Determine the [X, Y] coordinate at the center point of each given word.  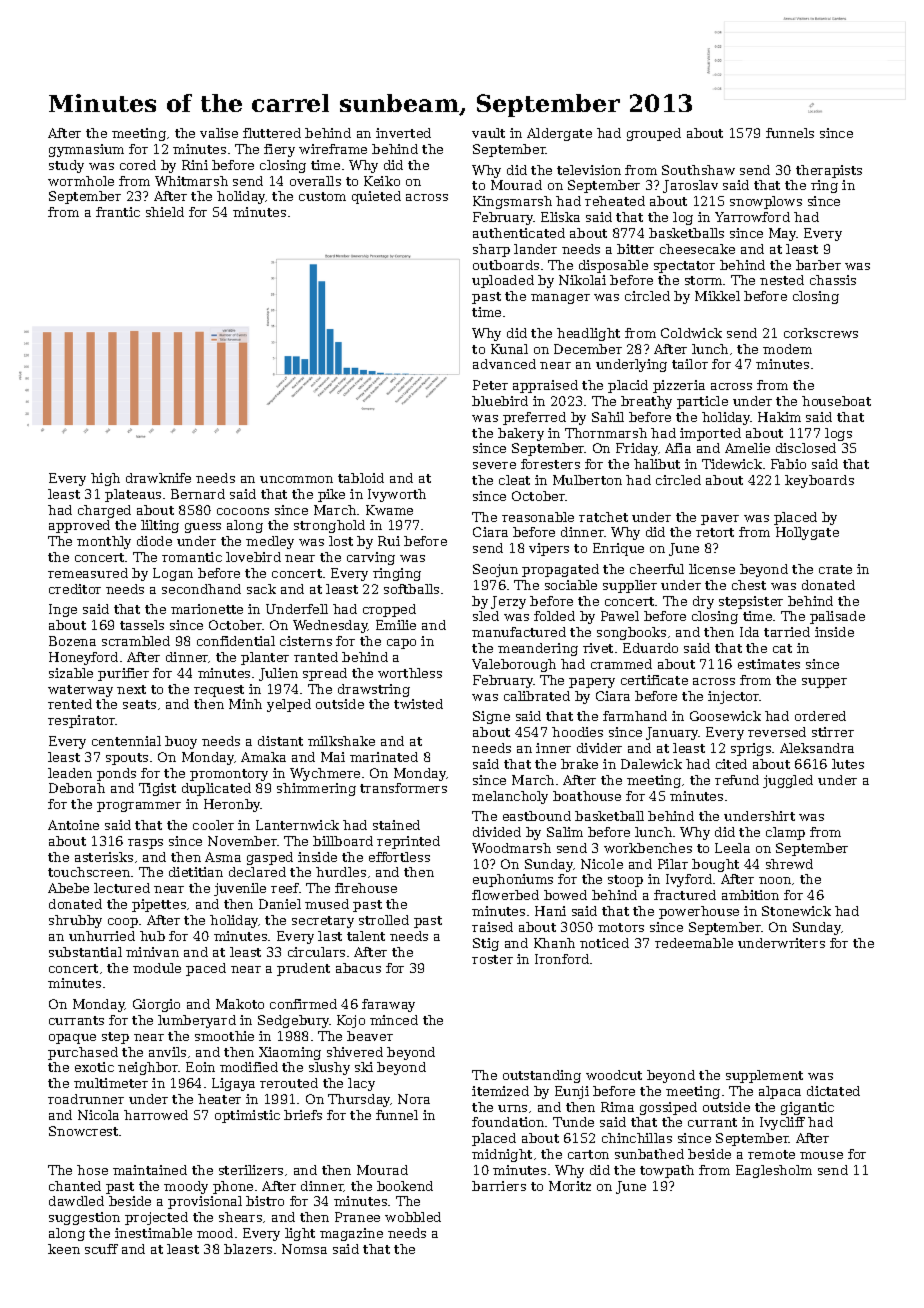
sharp [491, 250]
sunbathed [649, 1154]
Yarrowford [752, 217]
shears [240, 1217]
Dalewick [651, 764]
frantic [118, 212]
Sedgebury [294, 1021]
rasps [145, 844]
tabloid [361, 478]
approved [79, 526]
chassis [833, 280]
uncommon [296, 479]
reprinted [408, 842]
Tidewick [732, 464]
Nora [414, 1099]
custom [322, 196]
